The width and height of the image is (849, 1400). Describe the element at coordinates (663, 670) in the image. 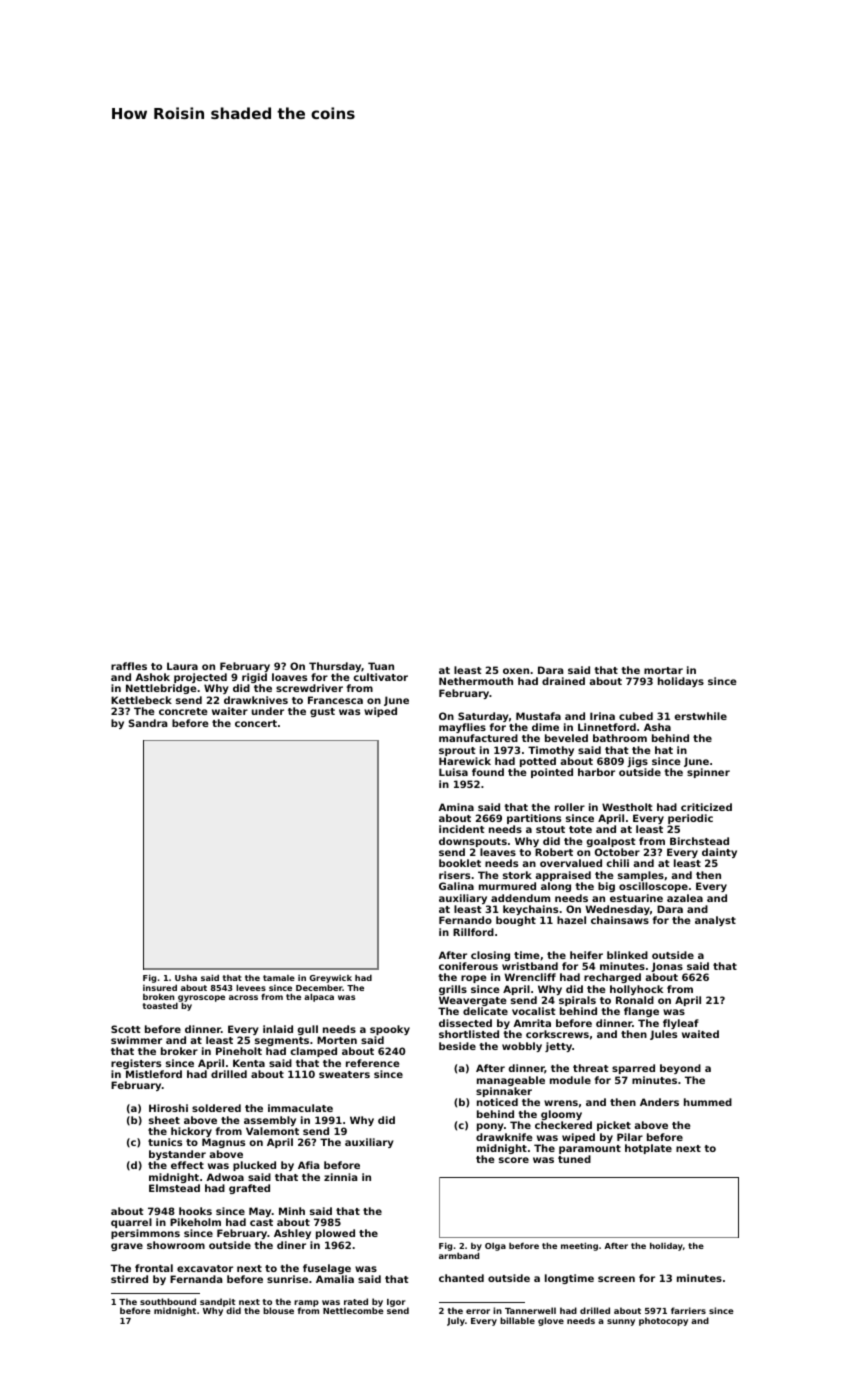

I see `mortar` at that location.
